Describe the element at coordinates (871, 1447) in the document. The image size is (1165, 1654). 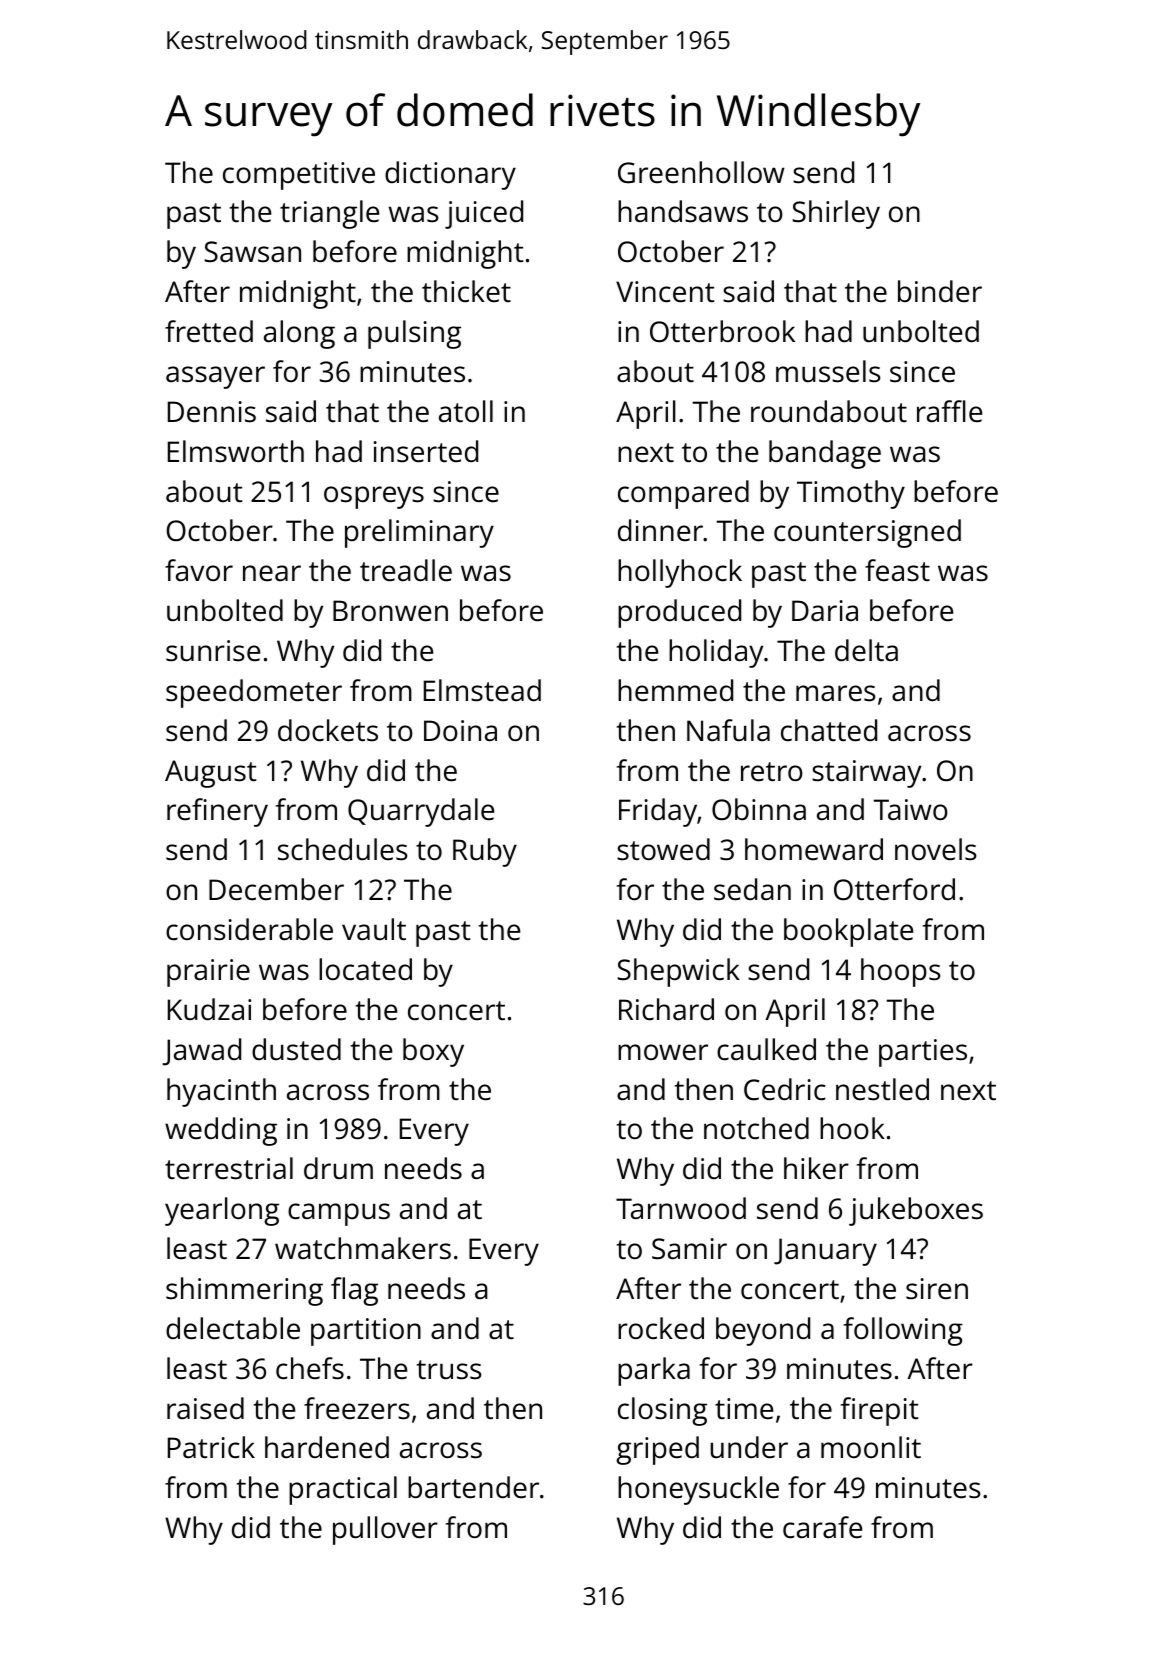
I see `moonlit` at that location.
